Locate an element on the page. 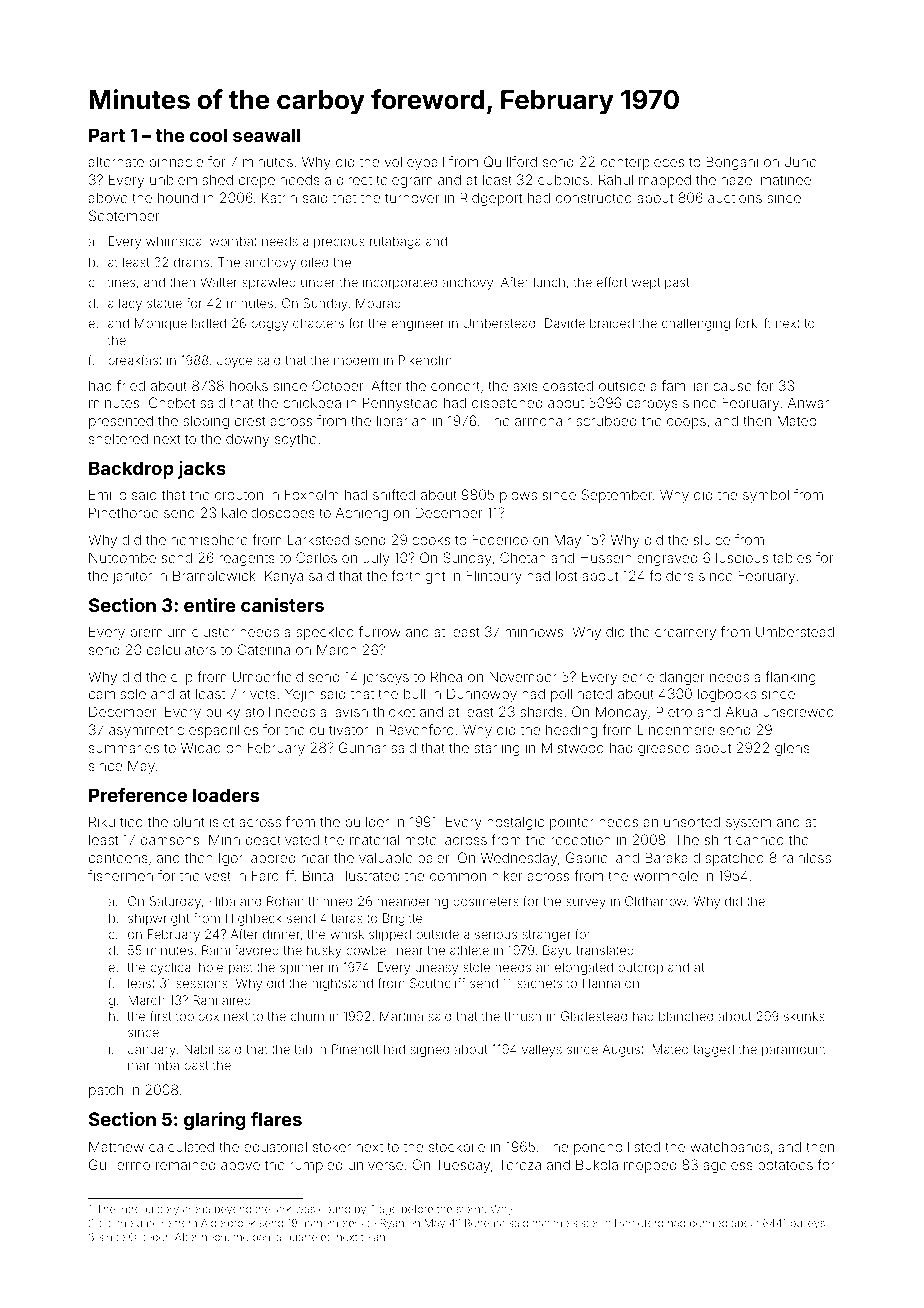 This page has width=924, height=1308. cool is located at coordinates (208, 135).
